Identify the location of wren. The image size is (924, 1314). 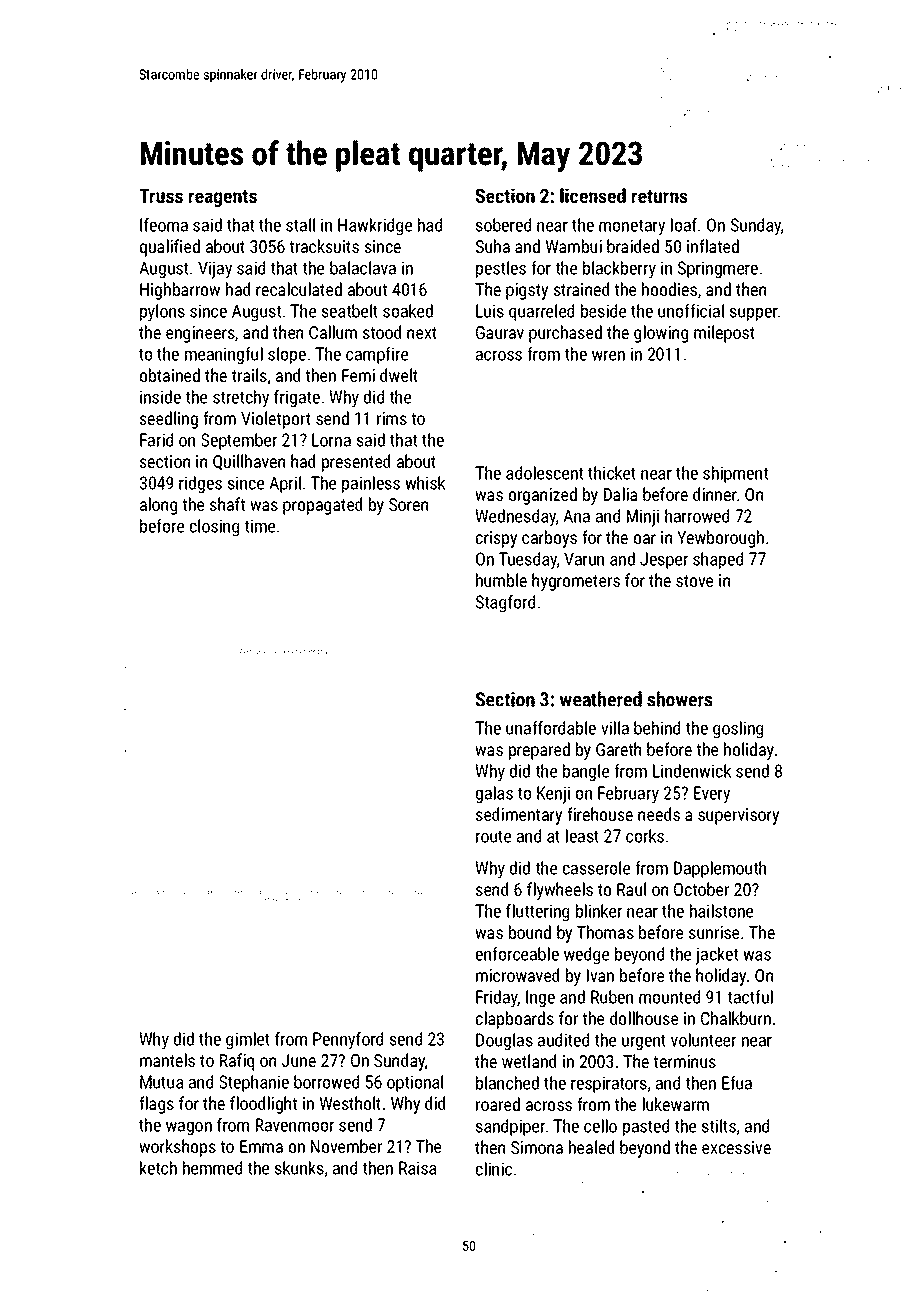
(608, 356).
